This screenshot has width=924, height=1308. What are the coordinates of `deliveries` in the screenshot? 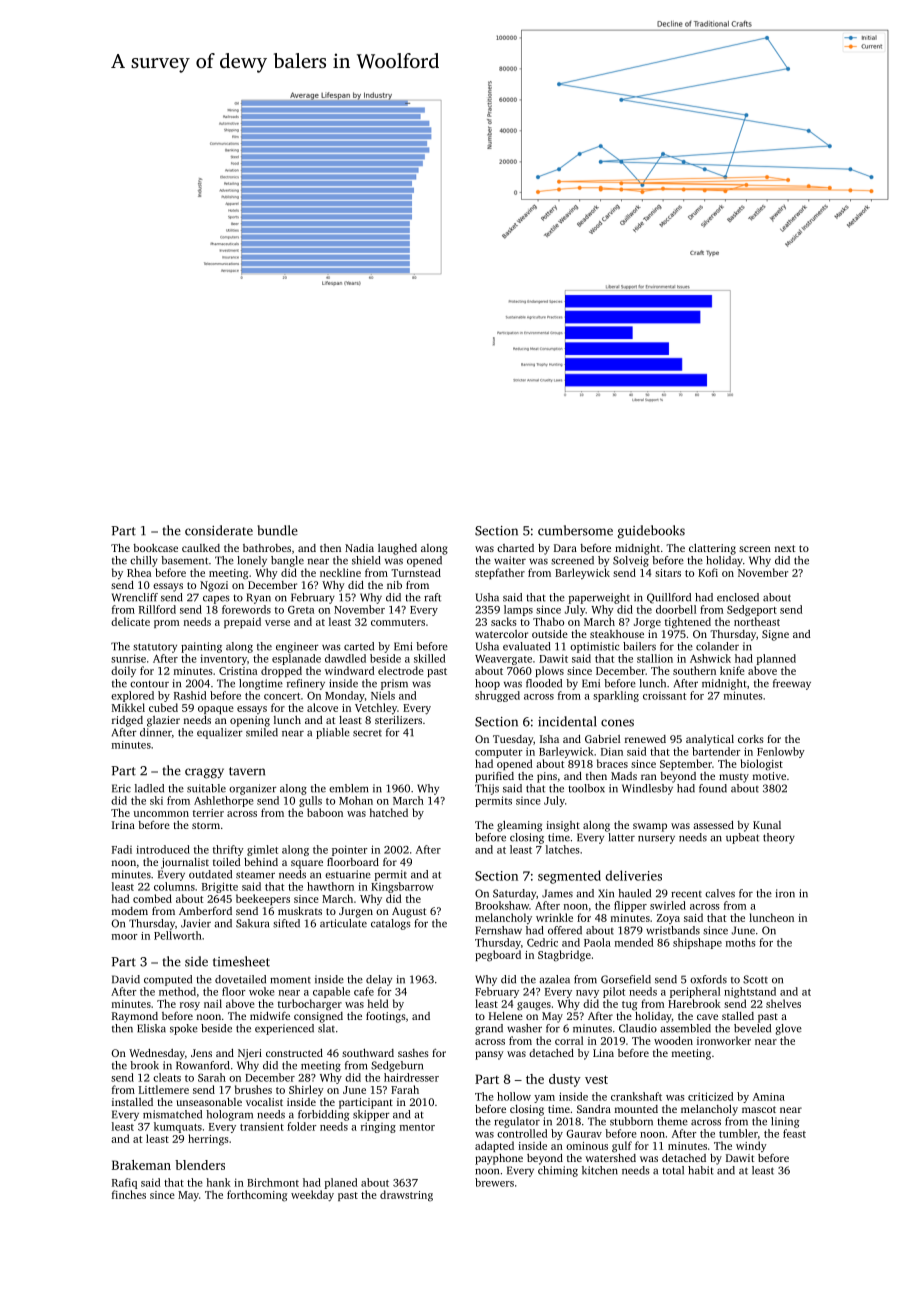 It's located at (633, 875).
